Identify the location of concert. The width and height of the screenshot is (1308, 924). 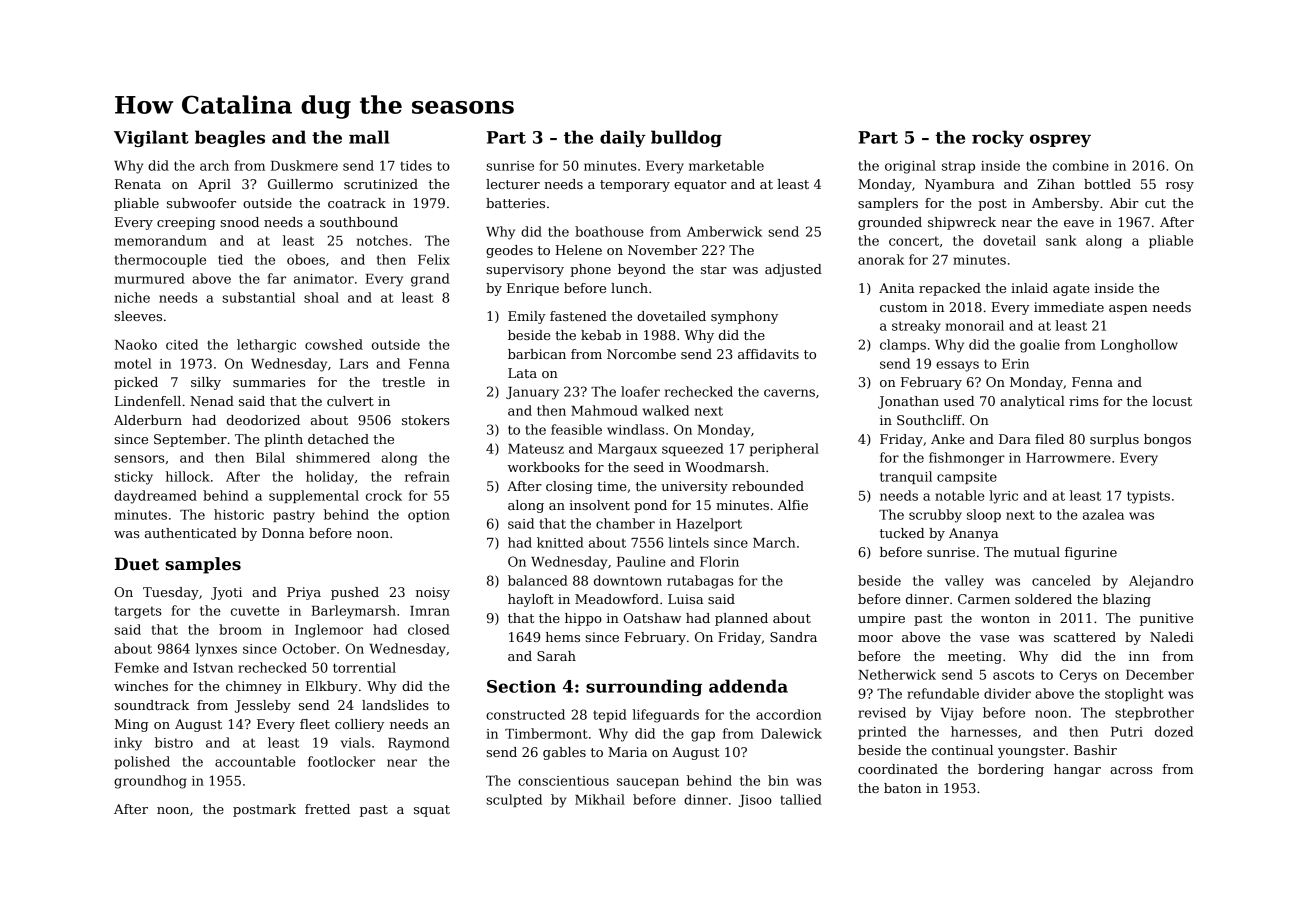
(914, 241).
